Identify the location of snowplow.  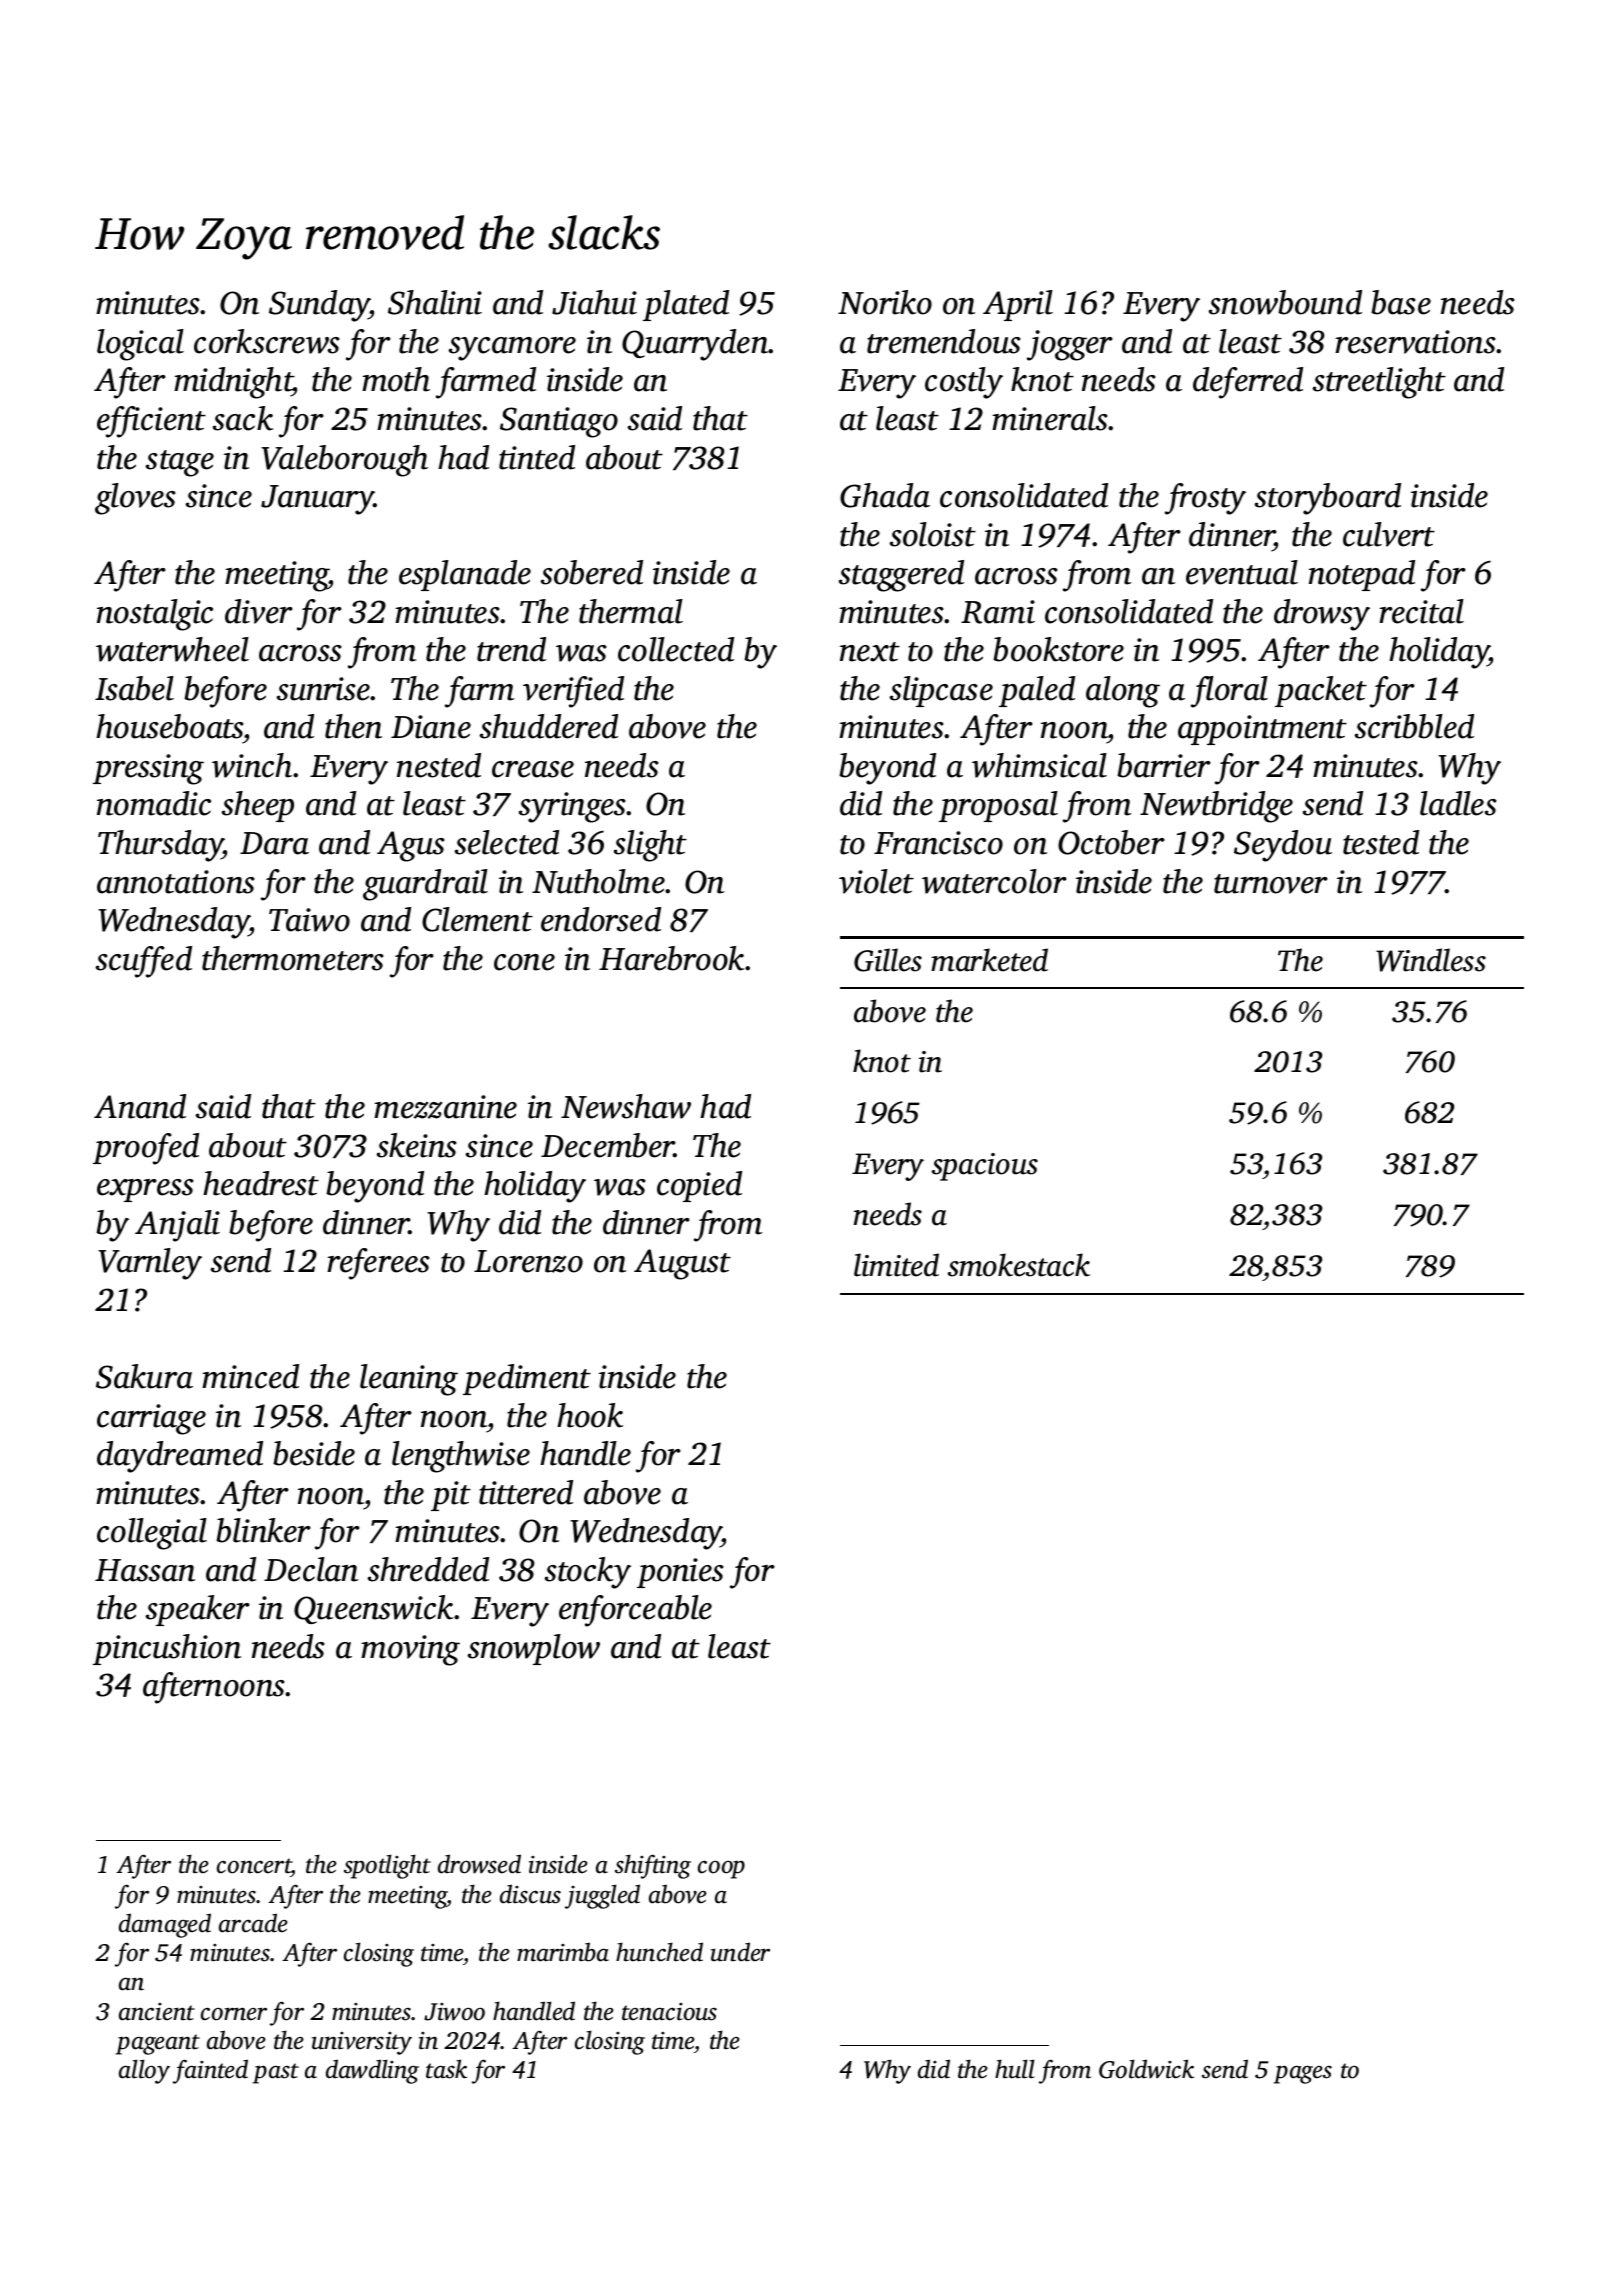
(534, 1649).
